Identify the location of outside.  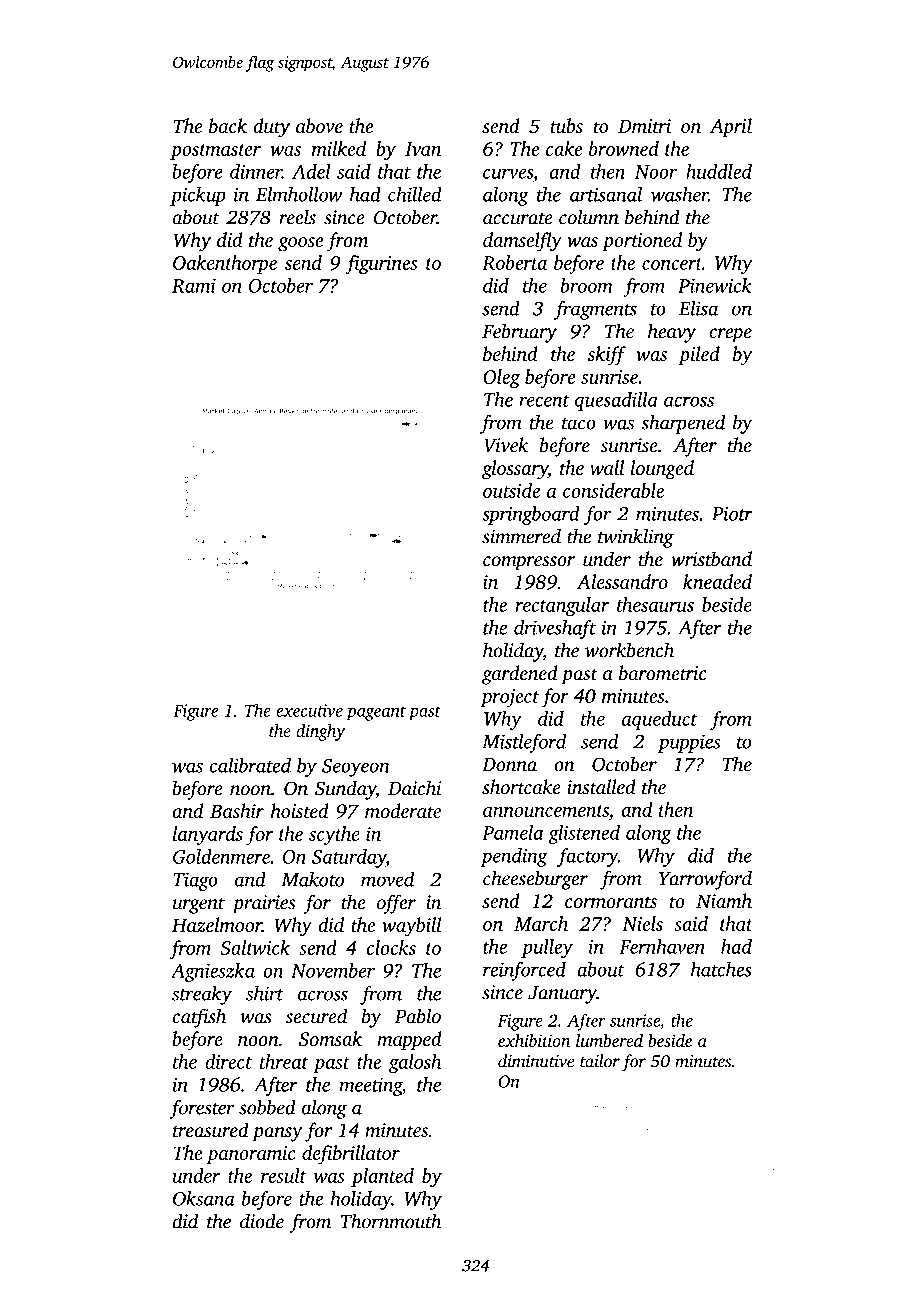
(511, 490).
